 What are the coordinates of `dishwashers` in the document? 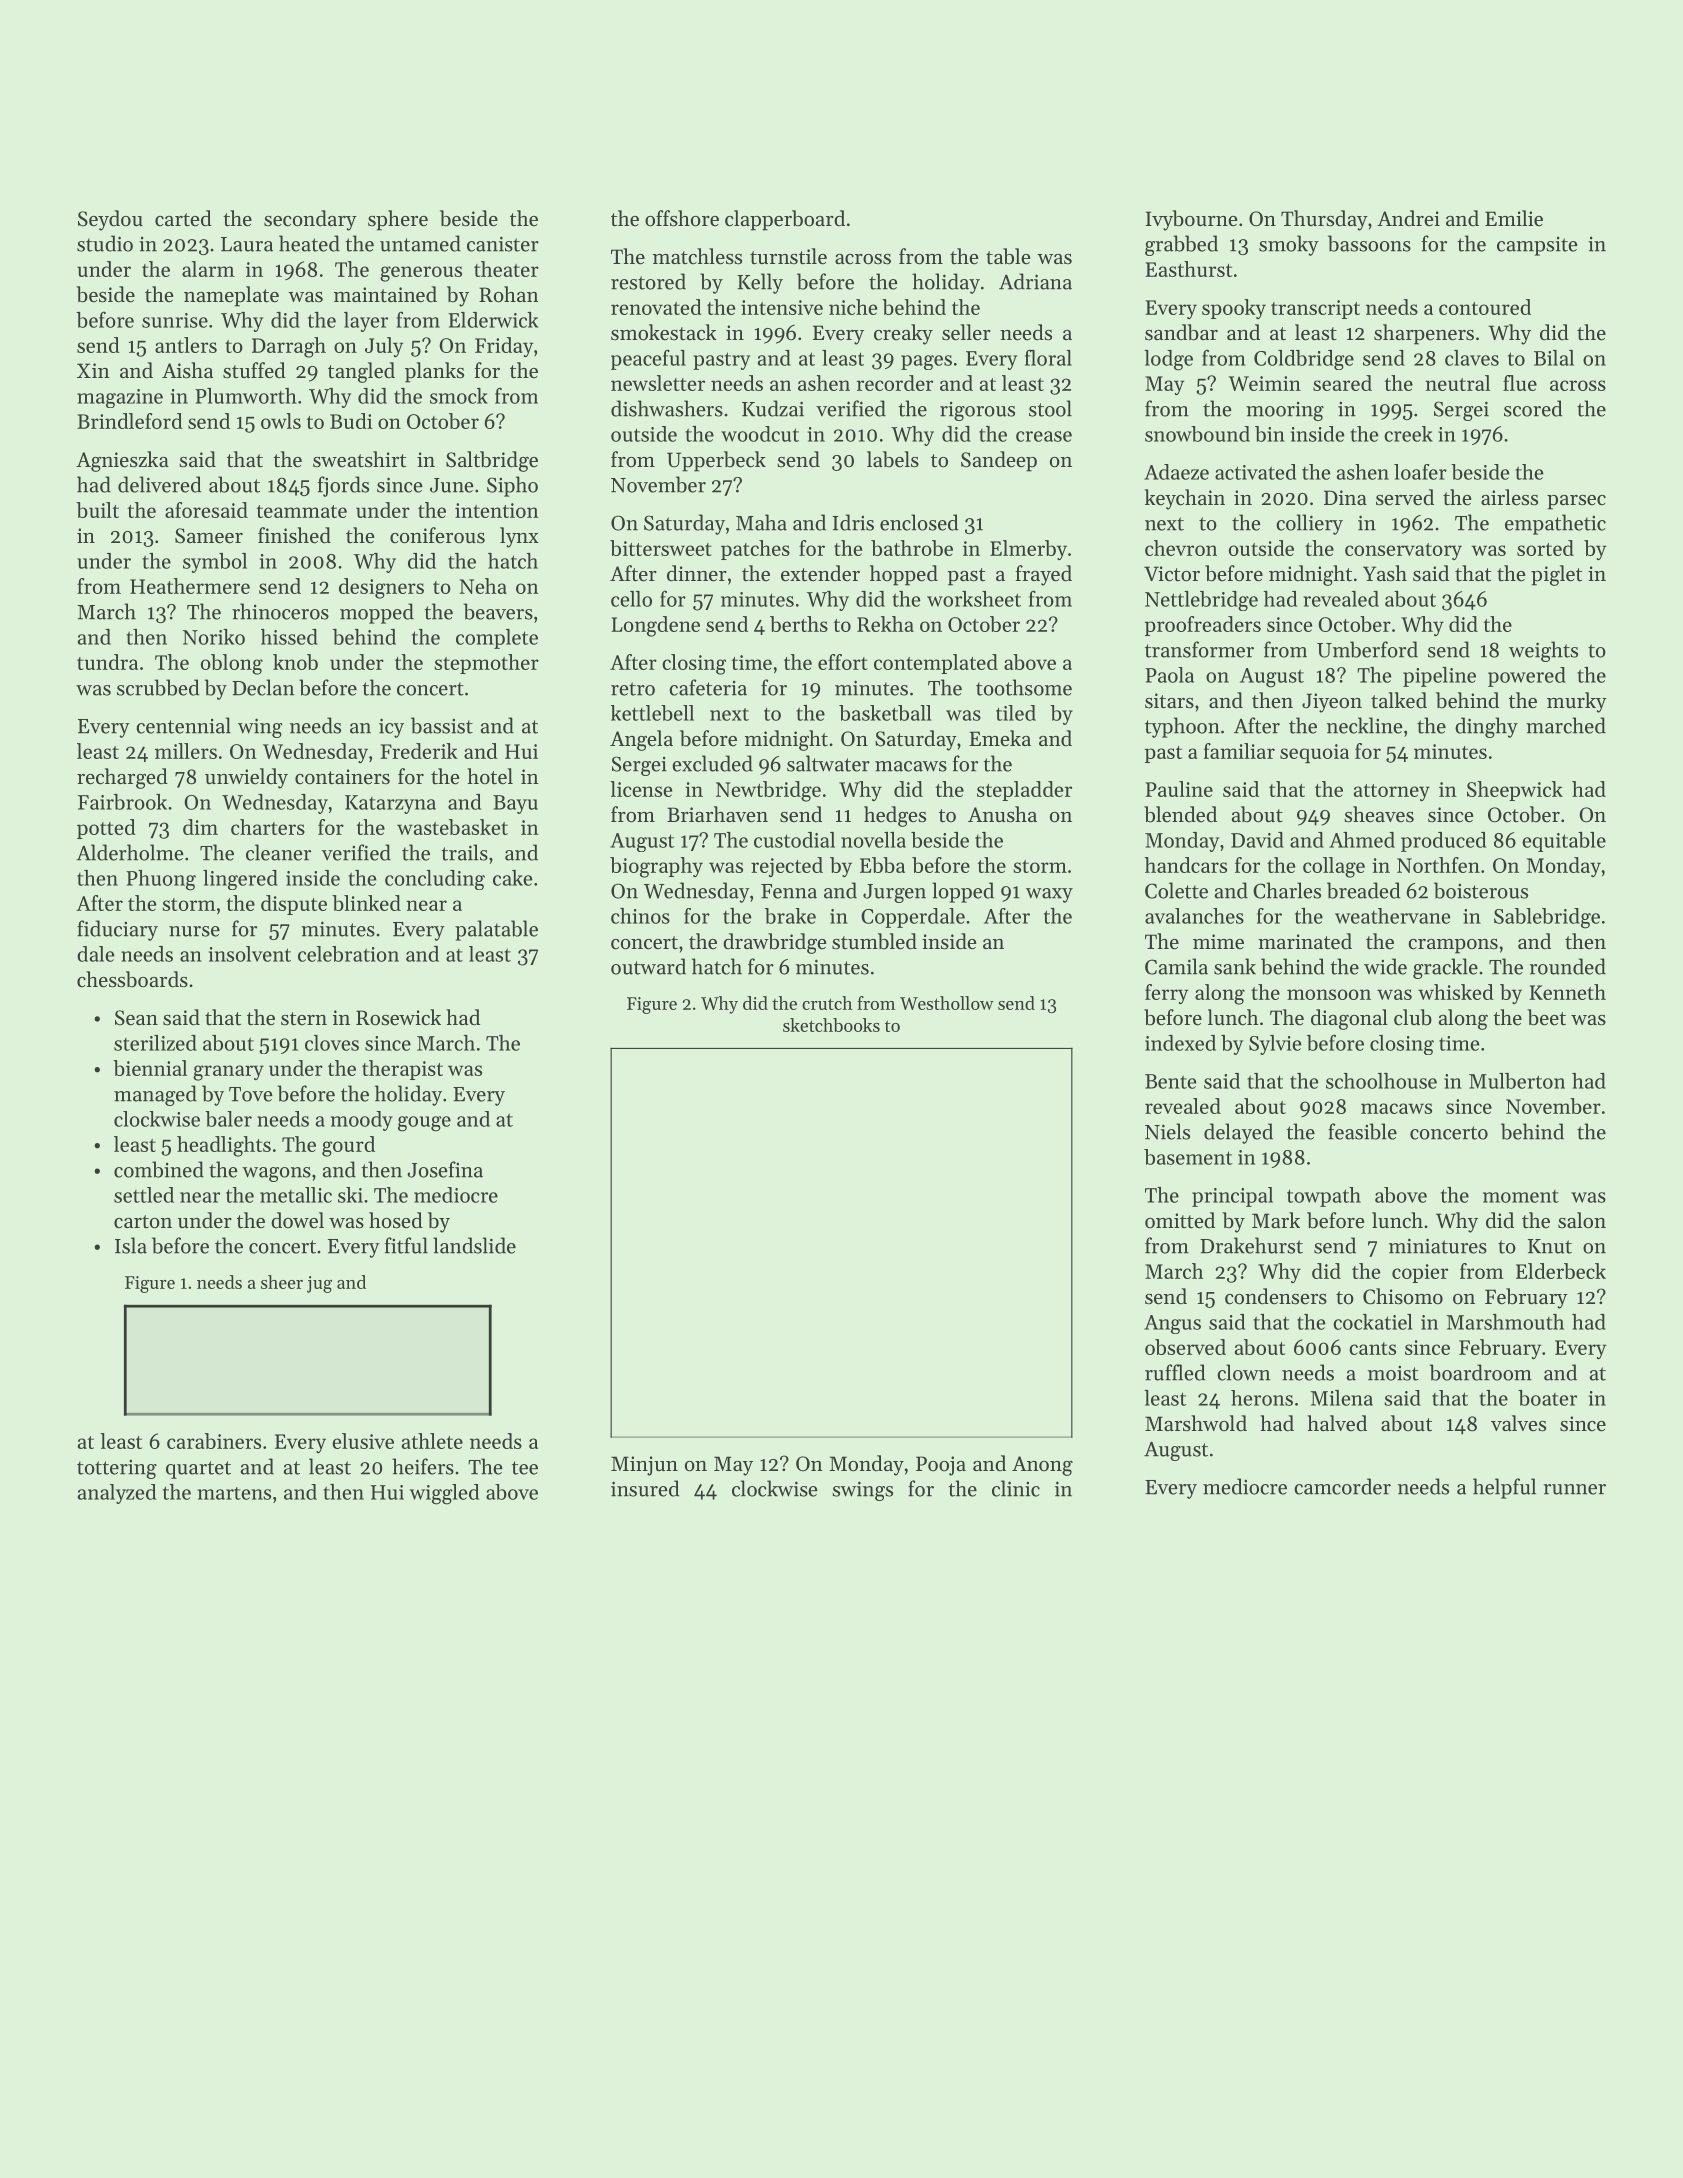 It's located at (667, 408).
